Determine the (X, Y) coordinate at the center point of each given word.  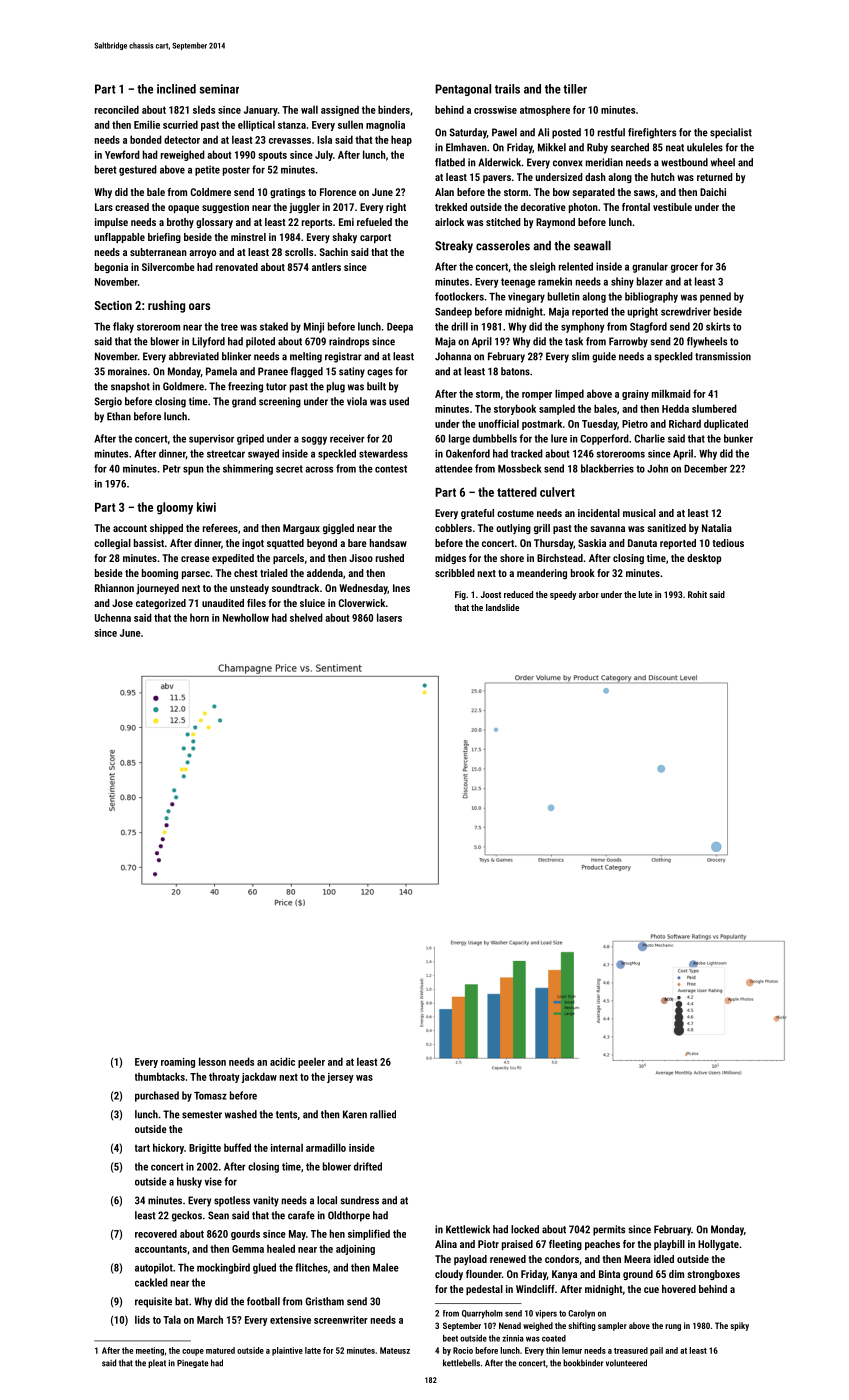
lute (645, 594)
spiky (739, 1326)
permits (609, 1230)
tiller (575, 89)
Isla (324, 139)
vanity (266, 1201)
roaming (178, 1063)
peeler (311, 1062)
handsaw (388, 543)
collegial (112, 544)
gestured (138, 170)
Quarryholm (482, 1314)
